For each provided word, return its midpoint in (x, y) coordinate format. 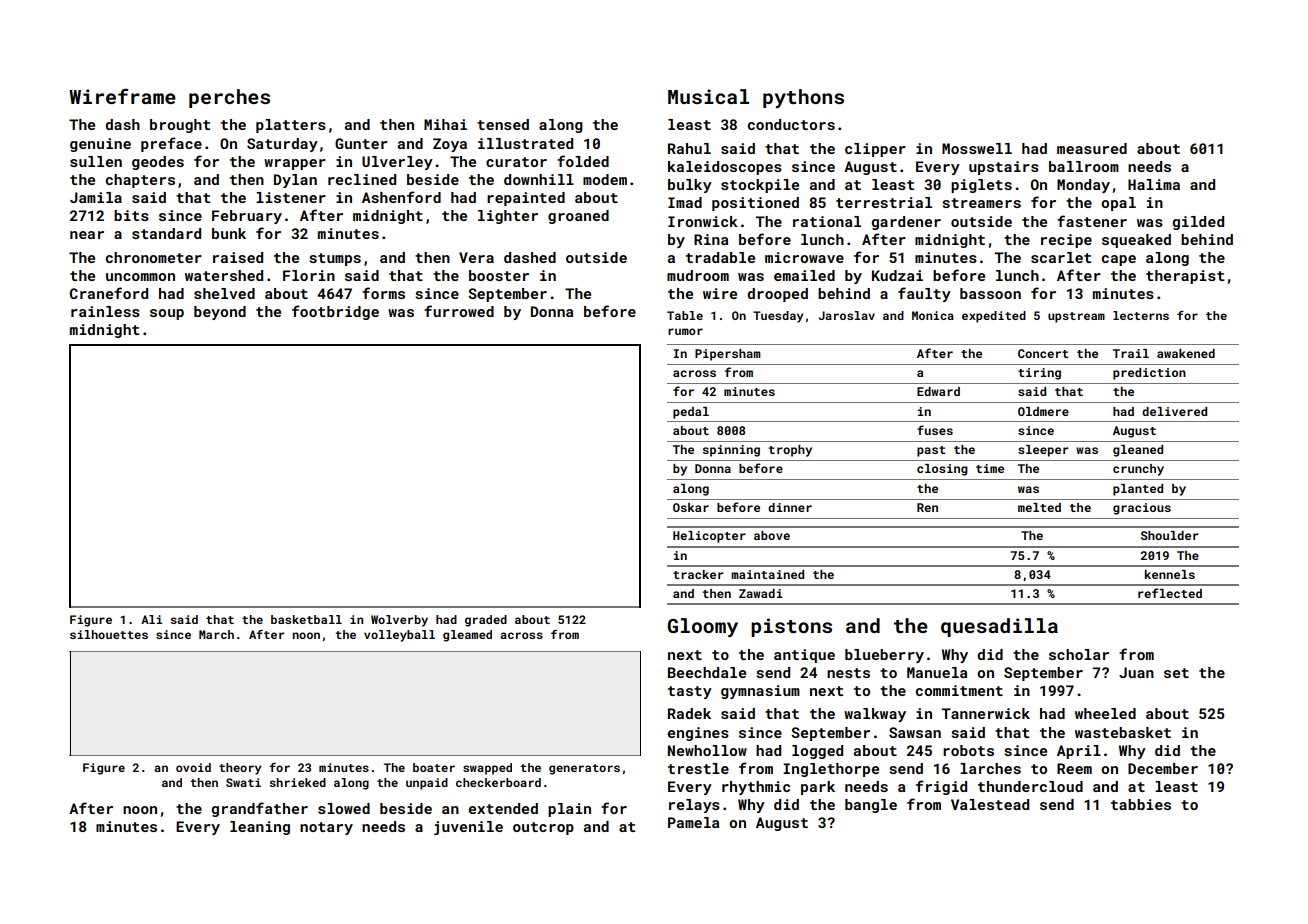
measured (1092, 148)
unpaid (427, 784)
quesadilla (999, 627)
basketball (306, 619)
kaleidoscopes (725, 168)
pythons (803, 98)
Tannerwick (986, 713)
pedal (691, 413)
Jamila (96, 197)
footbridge (335, 312)
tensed (503, 124)
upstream (1076, 317)
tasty (690, 692)
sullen (96, 161)
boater (434, 767)
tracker (698, 574)
